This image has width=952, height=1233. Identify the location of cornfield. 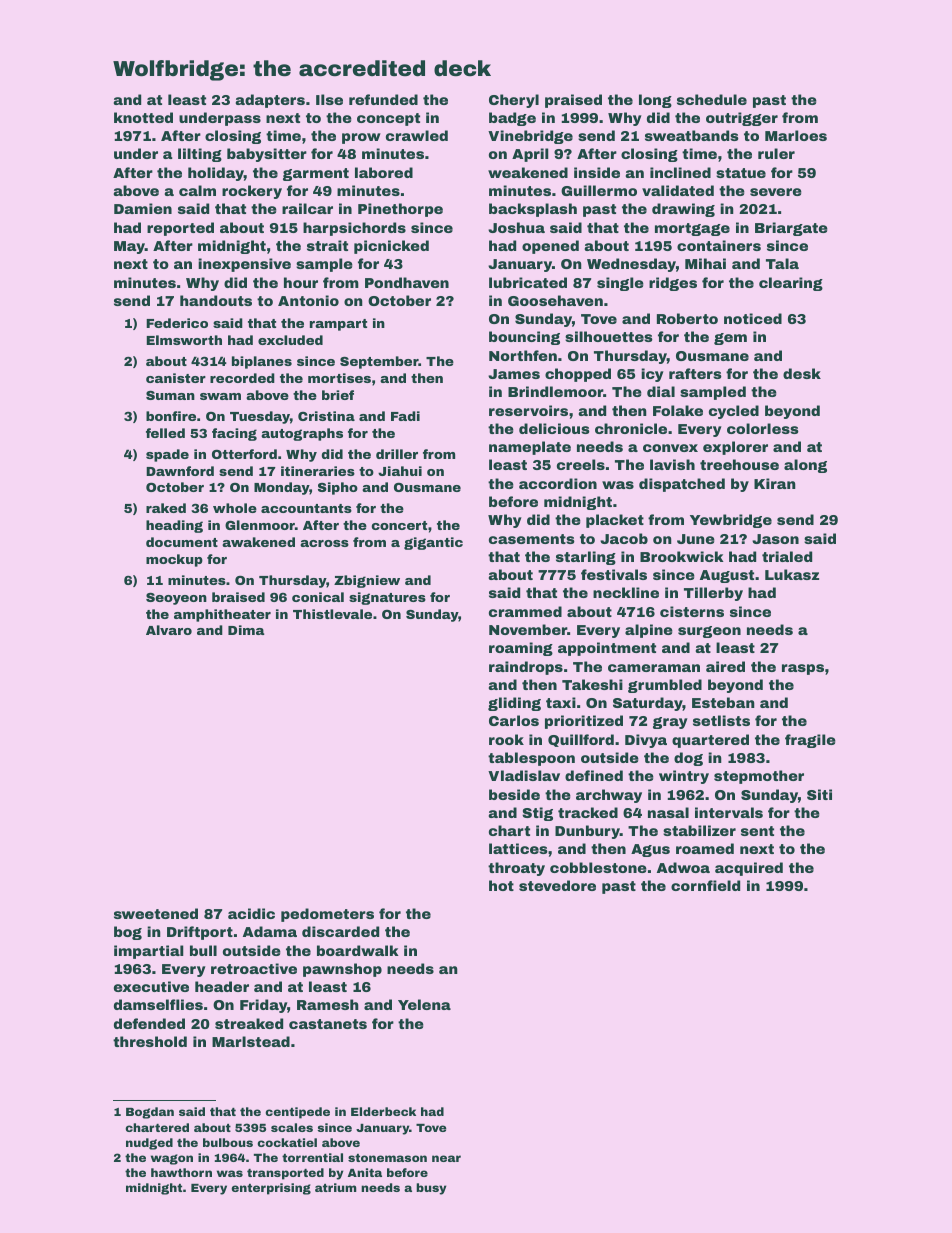
(705, 885).
